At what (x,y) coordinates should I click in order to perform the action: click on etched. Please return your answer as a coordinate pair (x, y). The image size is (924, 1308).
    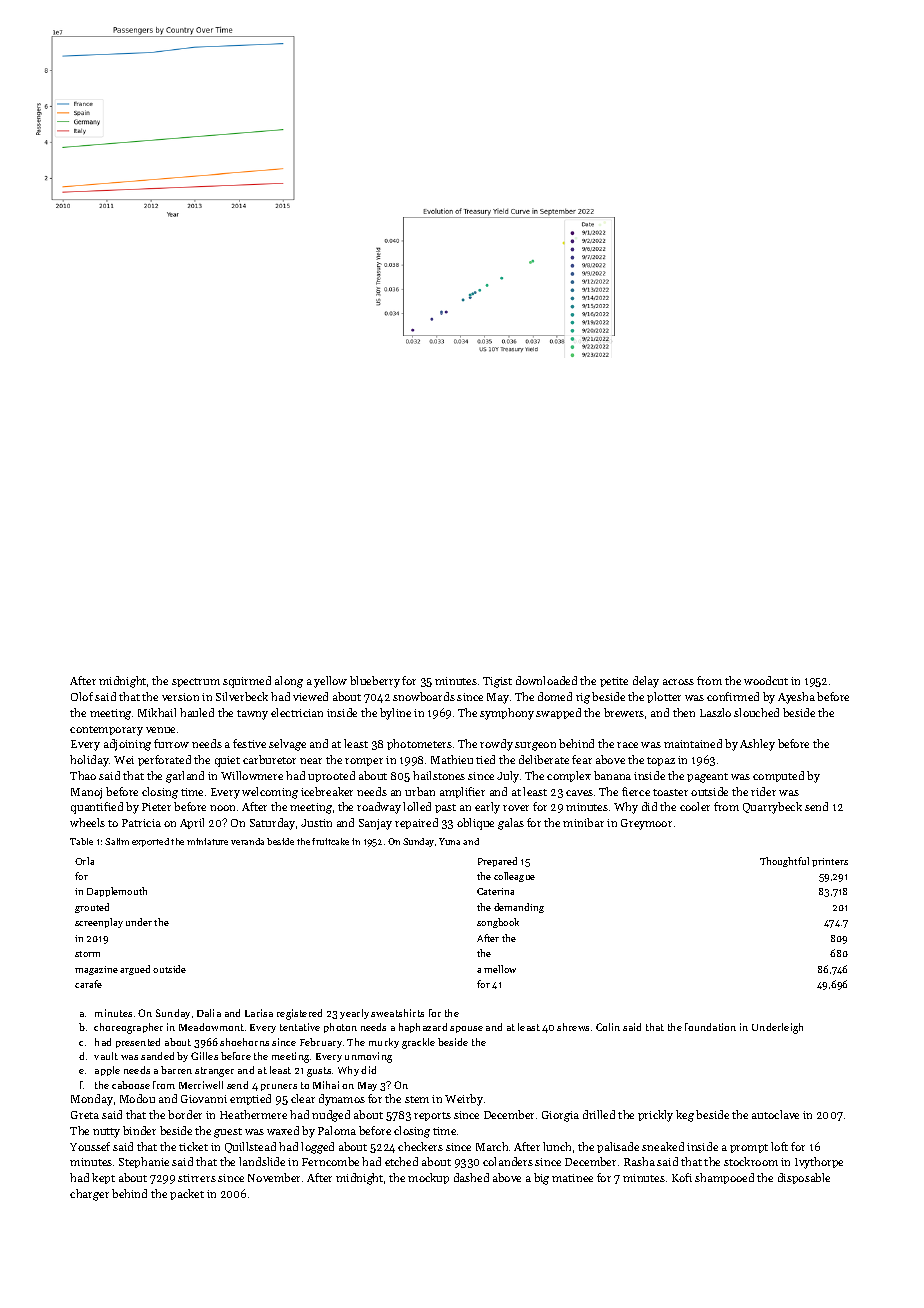
    Looking at the image, I should click on (401, 1161).
